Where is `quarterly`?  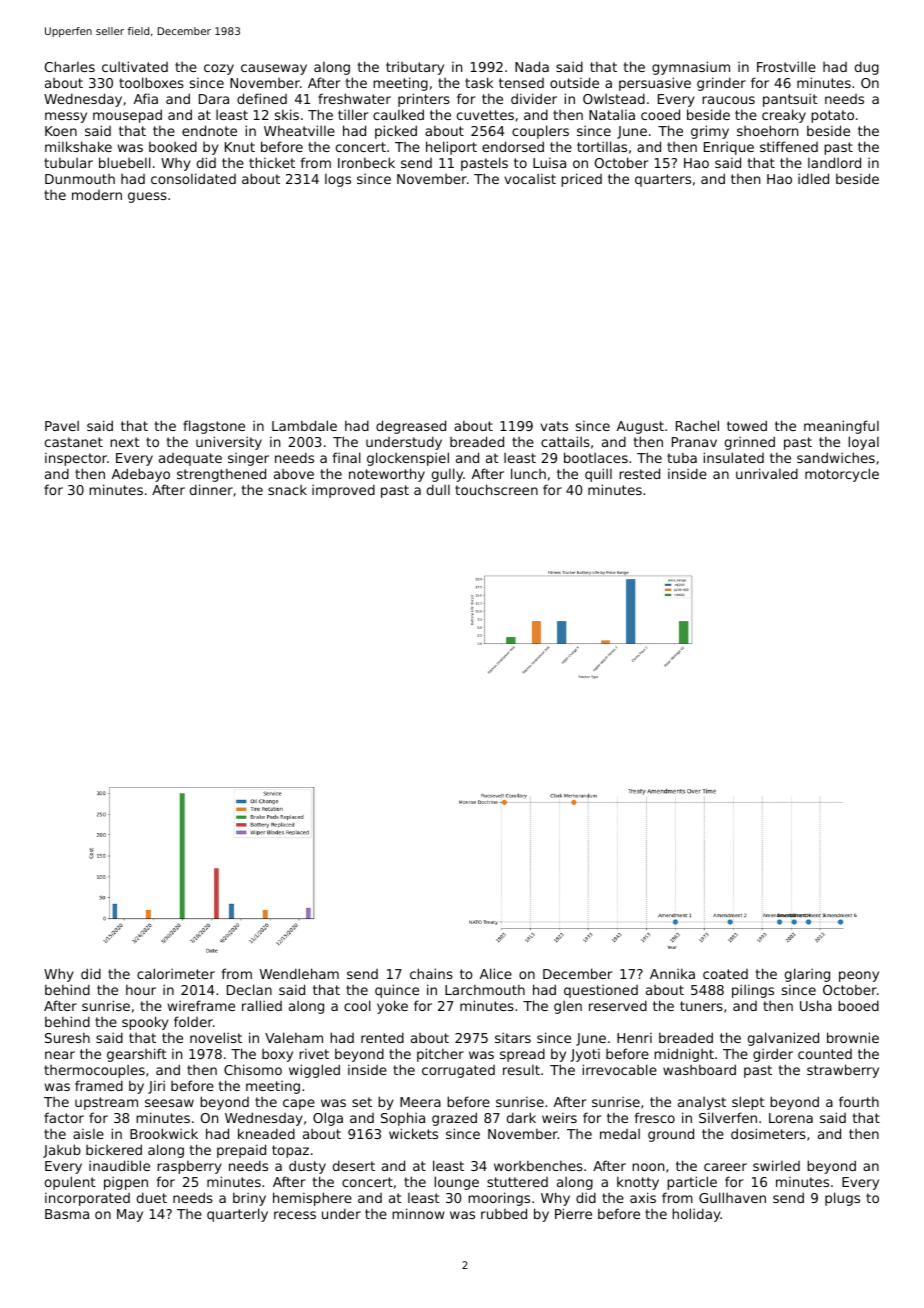 quarterly is located at coordinates (237, 1215).
